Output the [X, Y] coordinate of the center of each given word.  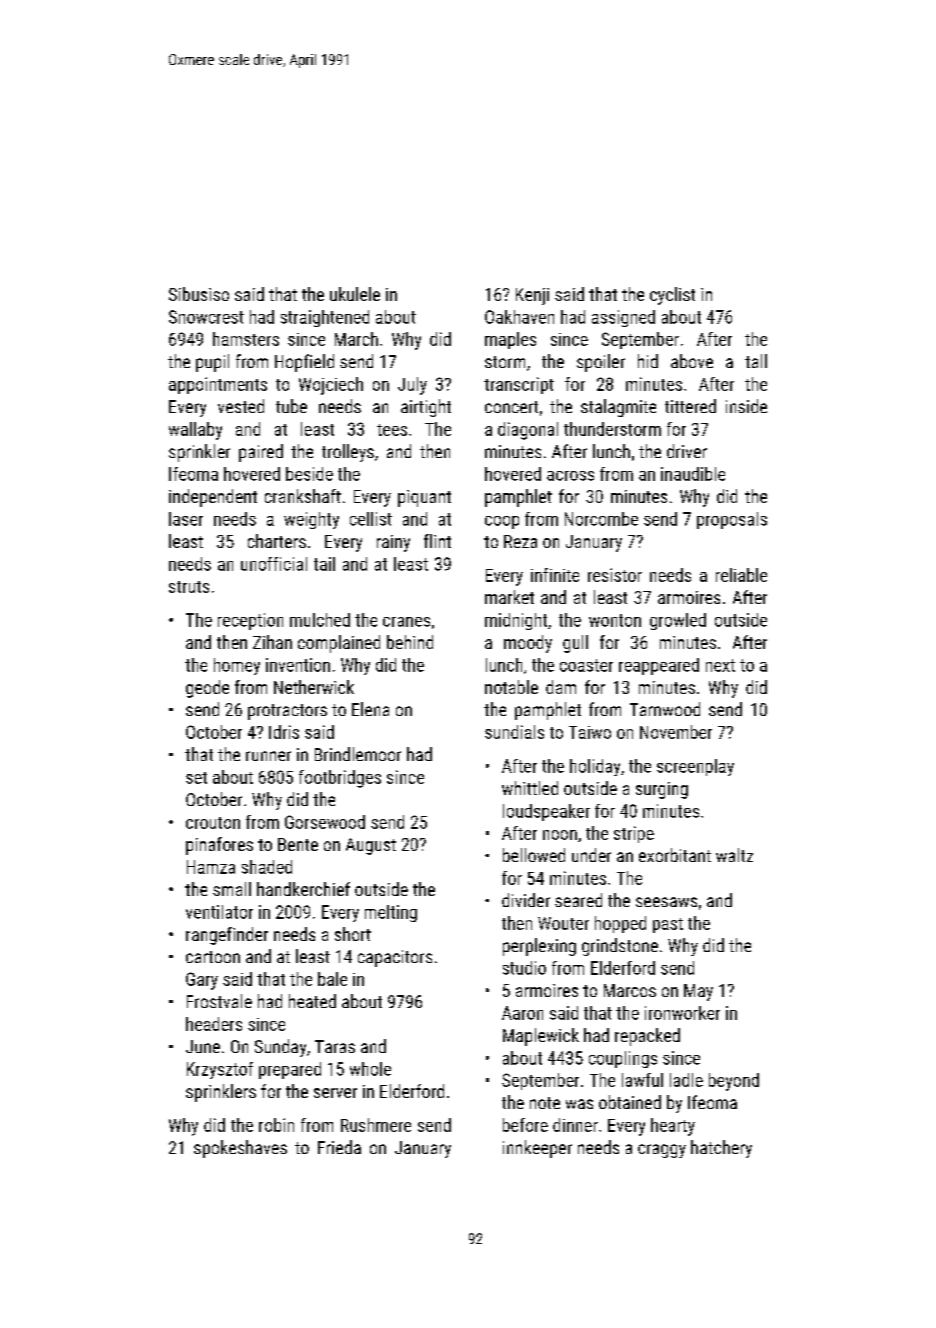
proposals [732, 520]
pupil [212, 363]
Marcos [630, 990]
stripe [634, 834]
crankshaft [303, 496]
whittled [530, 788]
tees [392, 430]
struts [189, 587]
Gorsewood [325, 822]
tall [756, 361]
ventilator [219, 912]
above [692, 361]
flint [437, 541]
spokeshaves [240, 1149]
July [412, 386]
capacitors [395, 958]
